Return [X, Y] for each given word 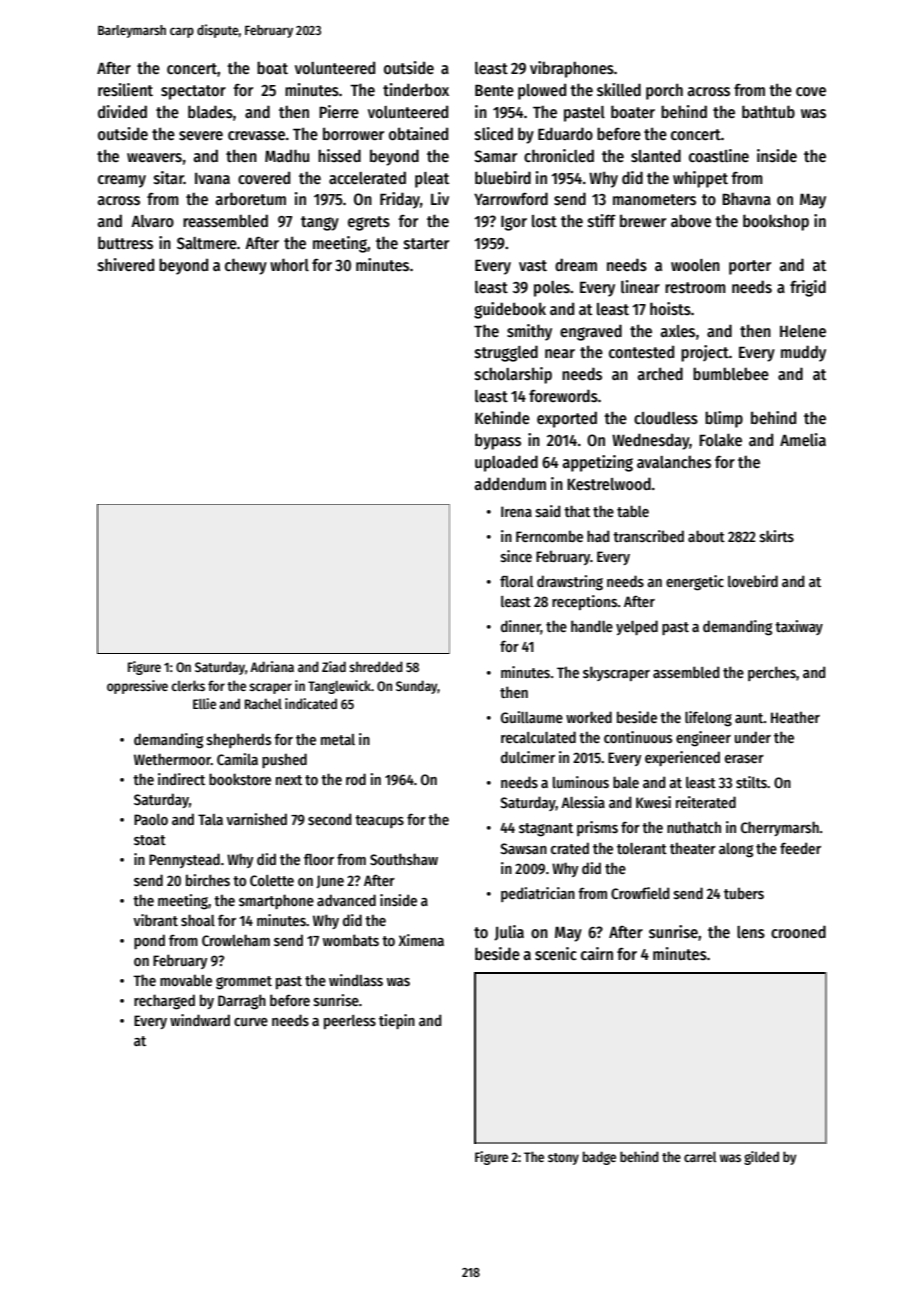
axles [677, 331]
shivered [126, 264]
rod [356, 779]
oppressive [137, 687]
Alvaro [152, 221]
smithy [529, 332]
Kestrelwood [609, 483]
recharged [164, 1002]
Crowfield [640, 893]
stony [563, 1159]
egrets [369, 223]
